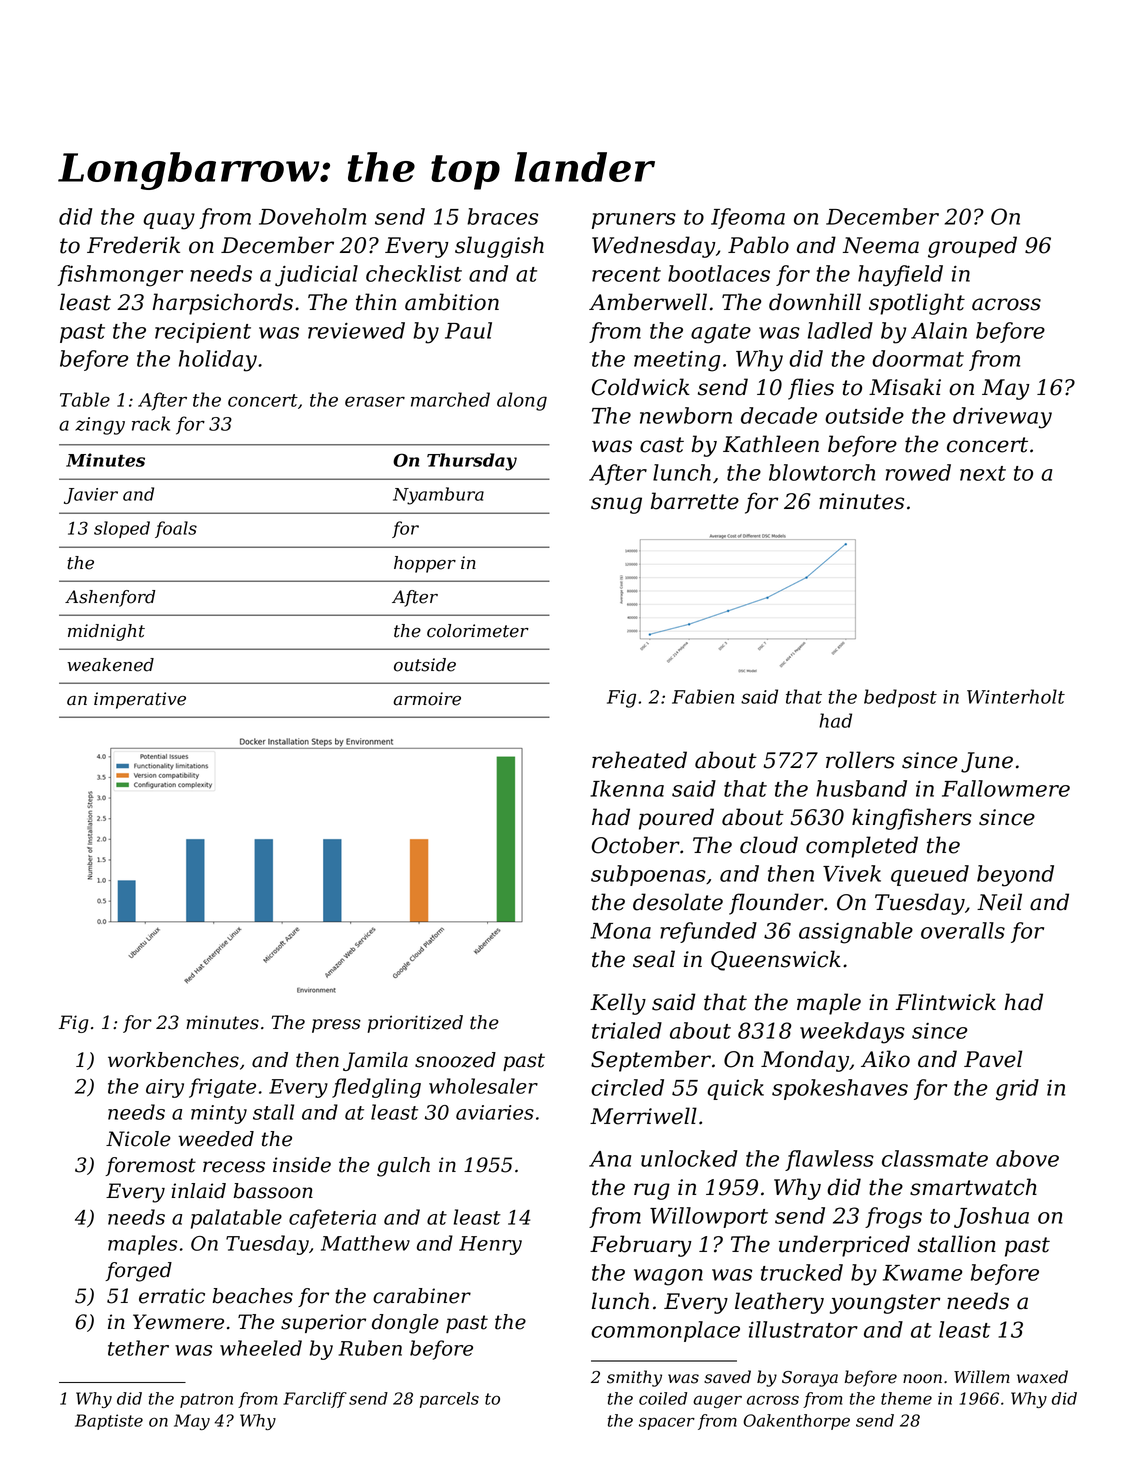  I want to click on pruners, so click(634, 221).
